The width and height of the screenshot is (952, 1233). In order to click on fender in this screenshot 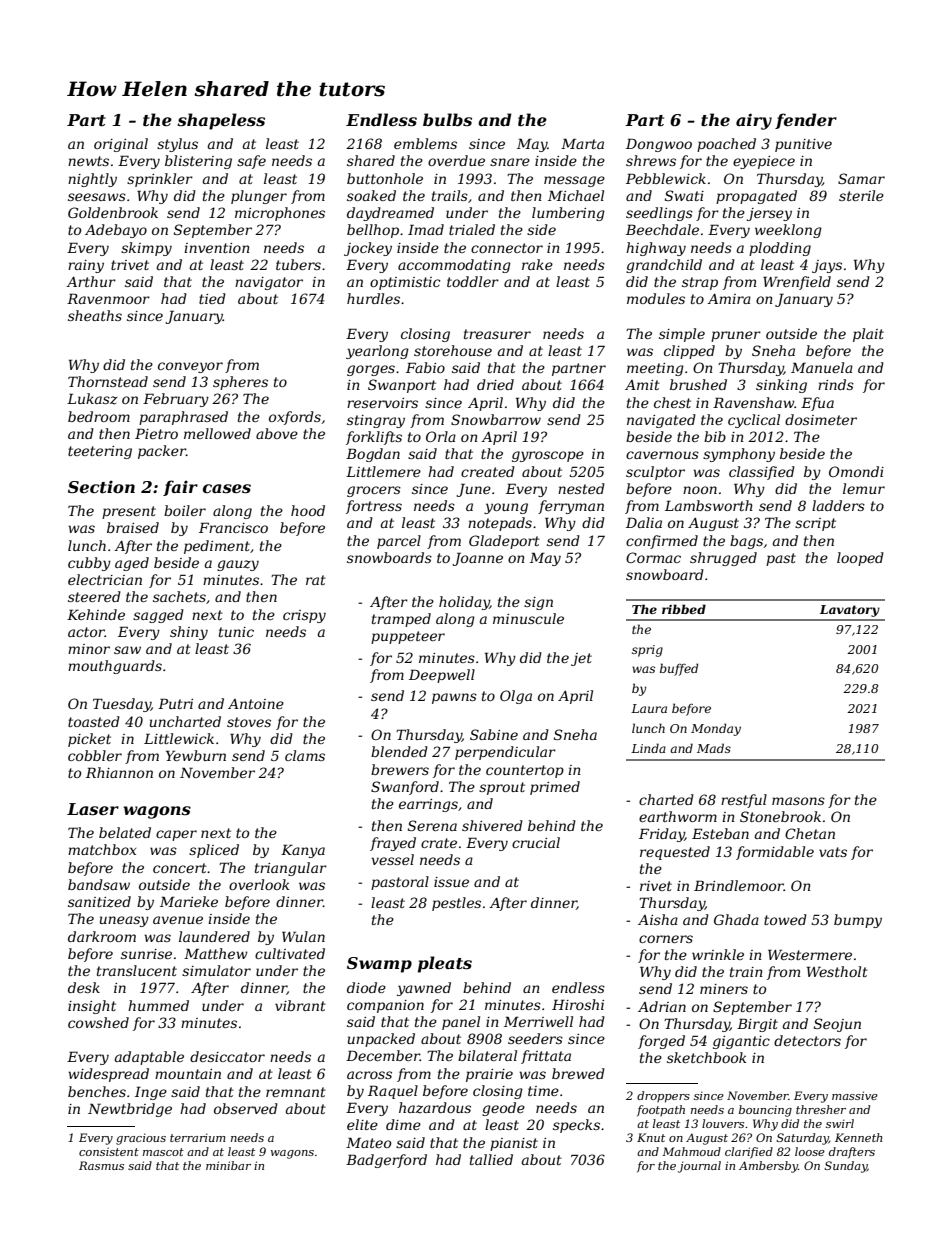, I will do `click(806, 121)`.
